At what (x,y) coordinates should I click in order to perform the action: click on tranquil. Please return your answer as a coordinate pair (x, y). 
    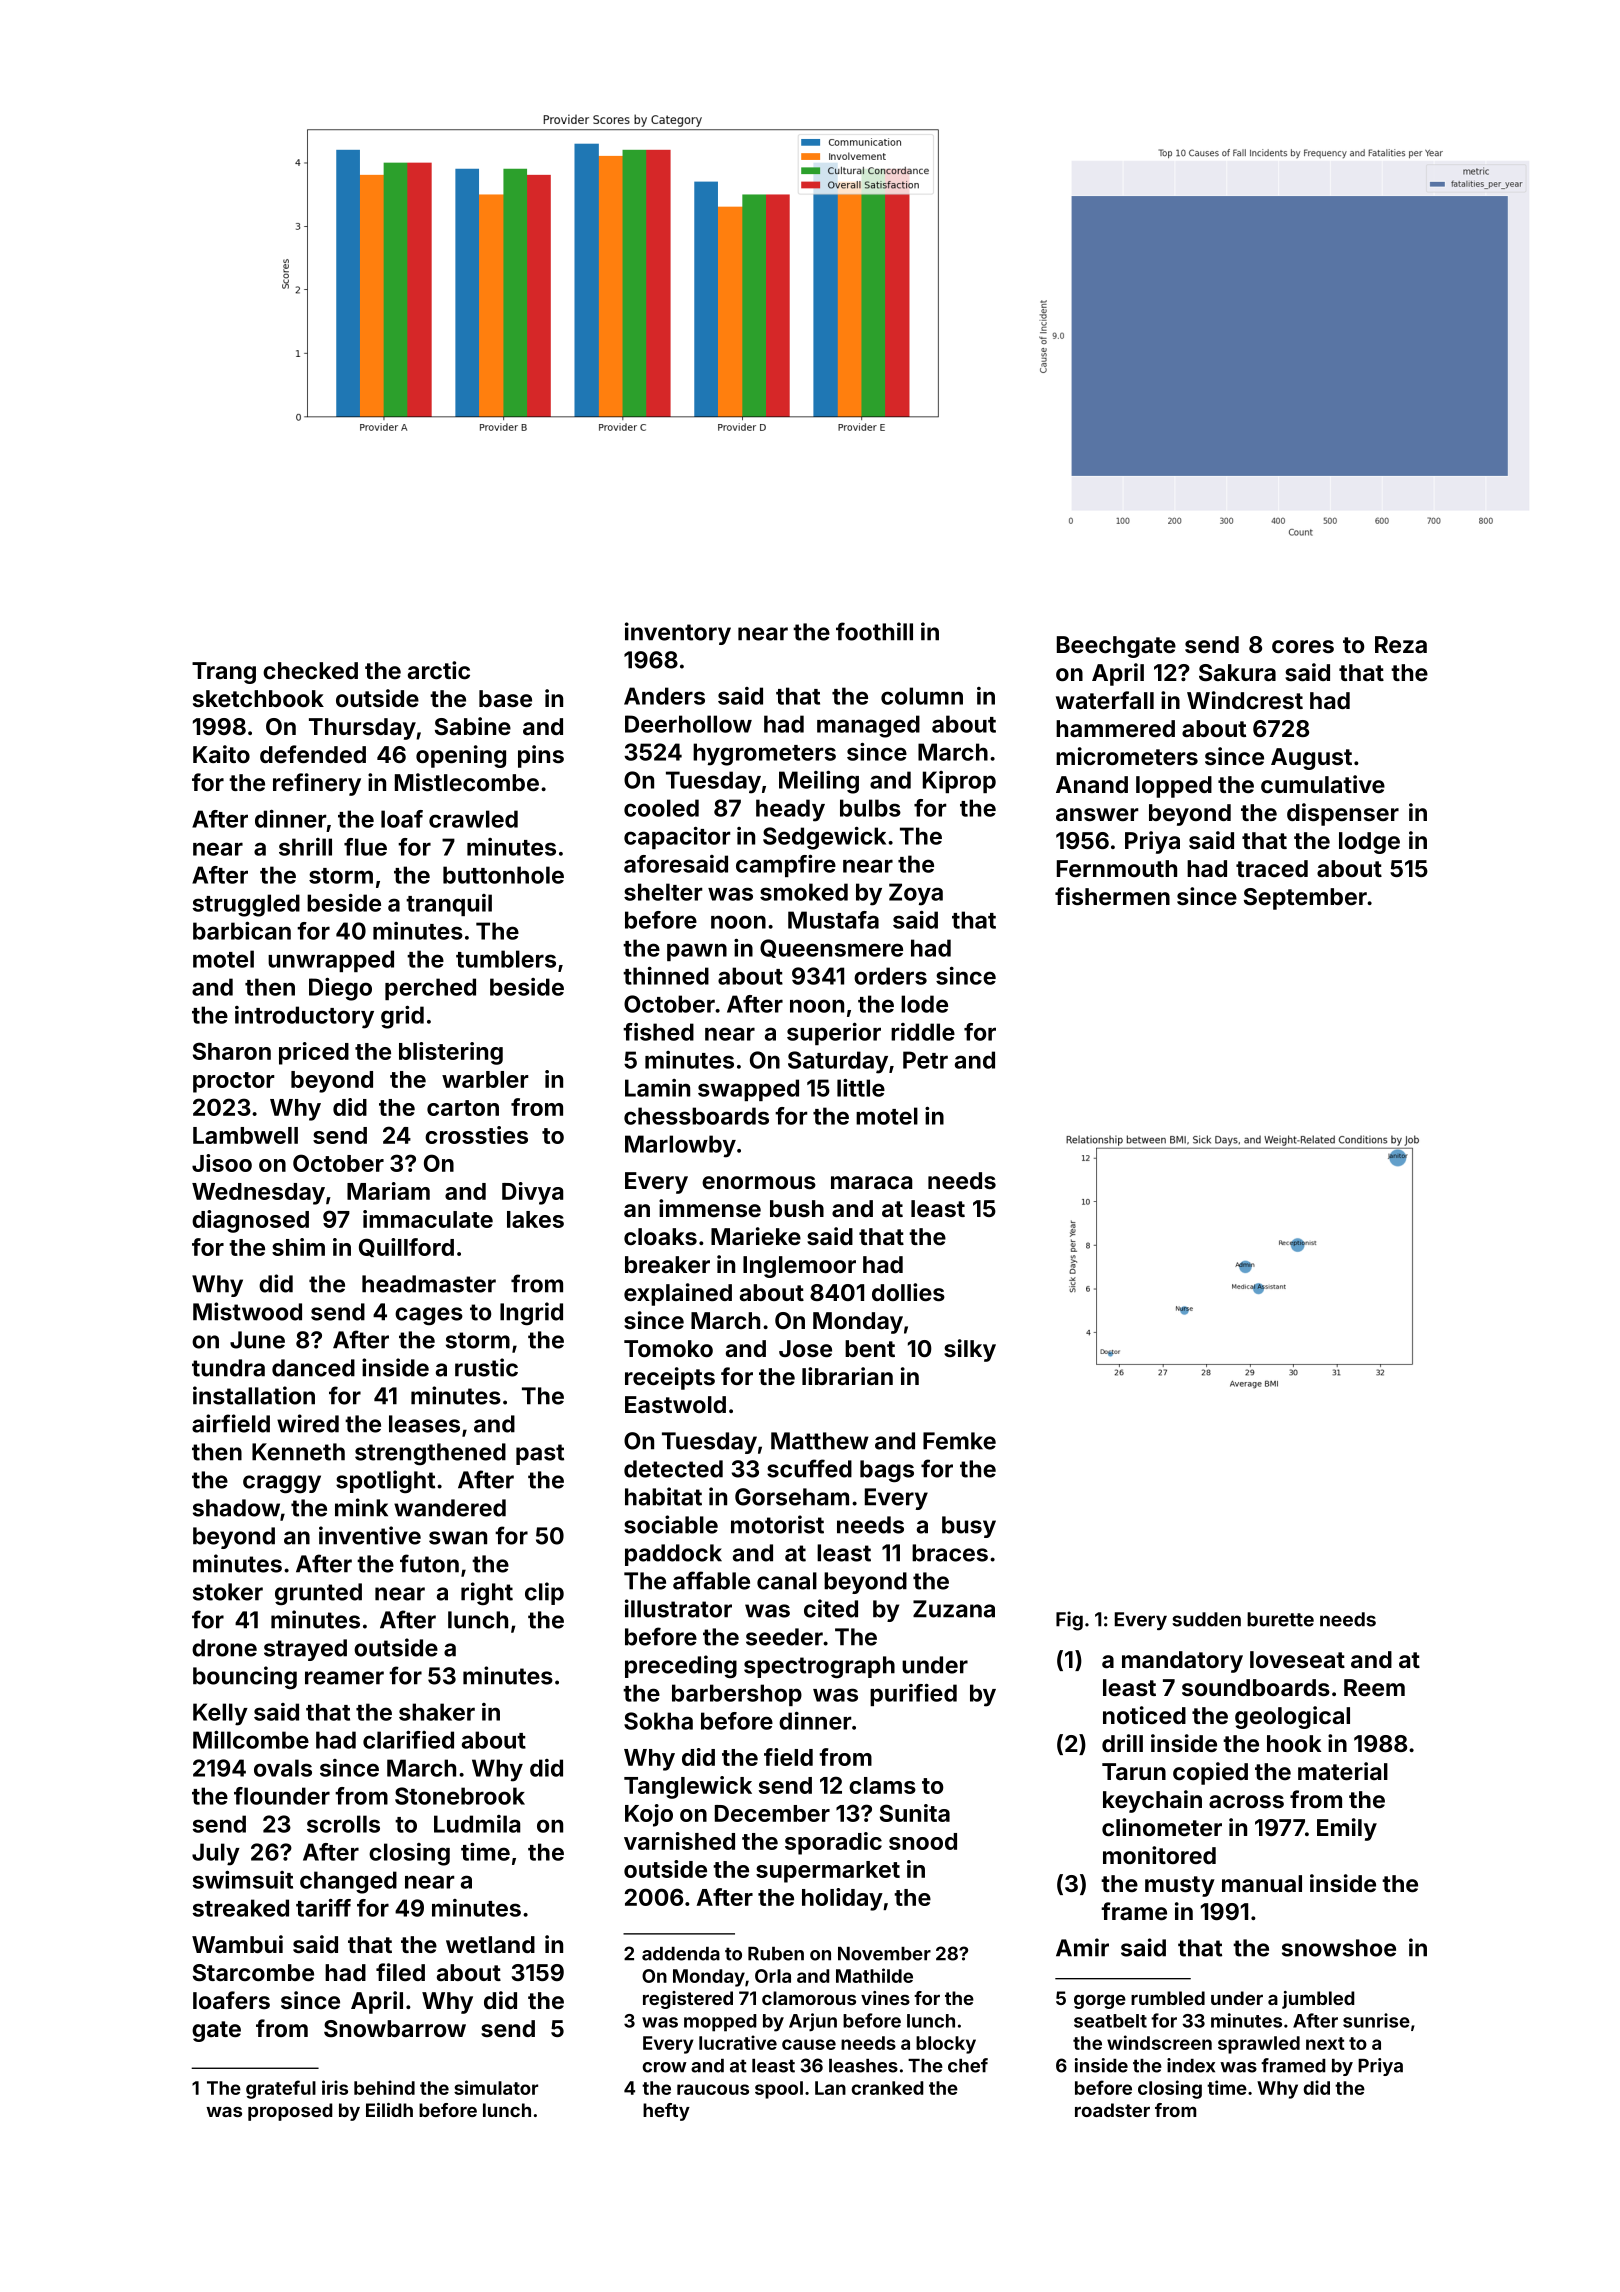
    Looking at the image, I should click on (449, 905).
